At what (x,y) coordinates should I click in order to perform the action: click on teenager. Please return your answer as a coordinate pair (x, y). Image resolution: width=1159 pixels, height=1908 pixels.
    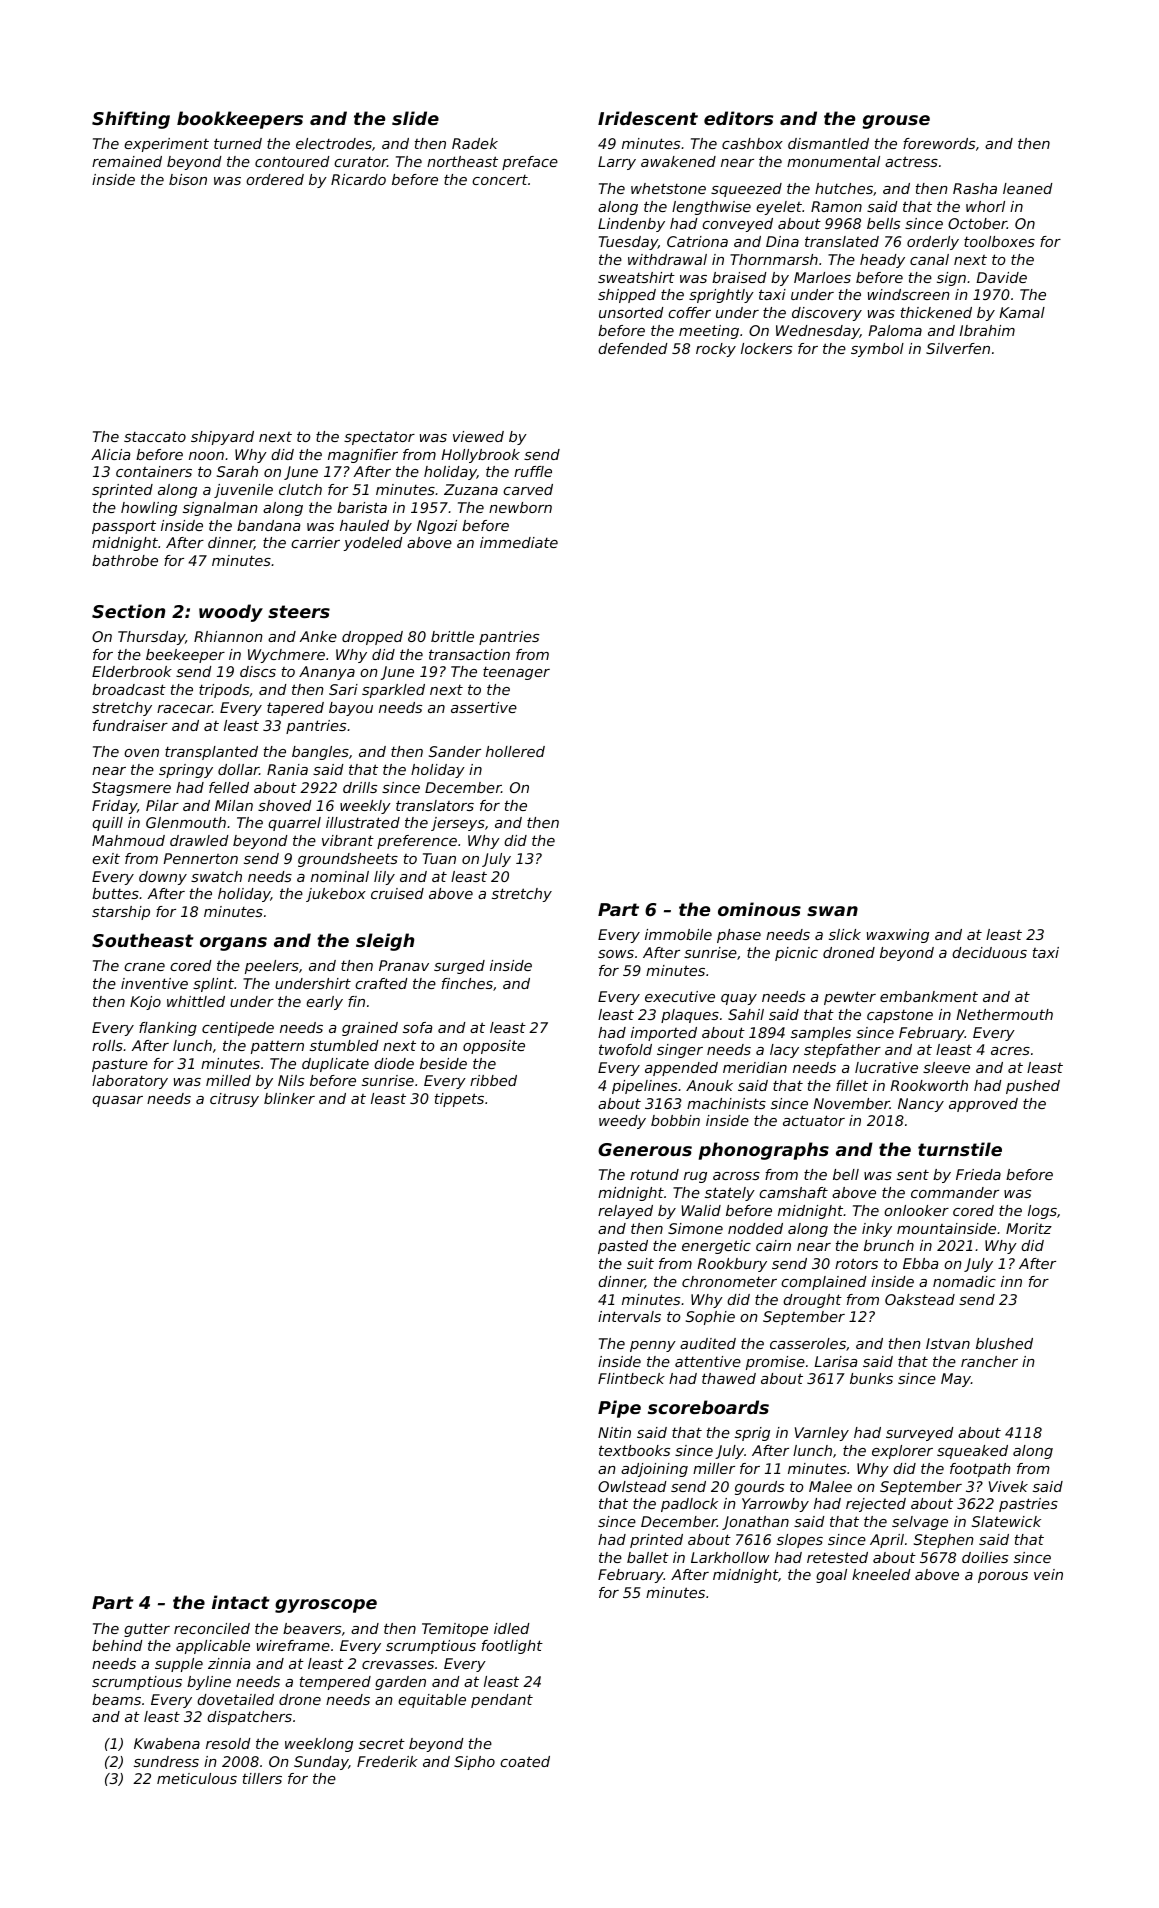
    Looking at the image, I should click on (516, 673).
